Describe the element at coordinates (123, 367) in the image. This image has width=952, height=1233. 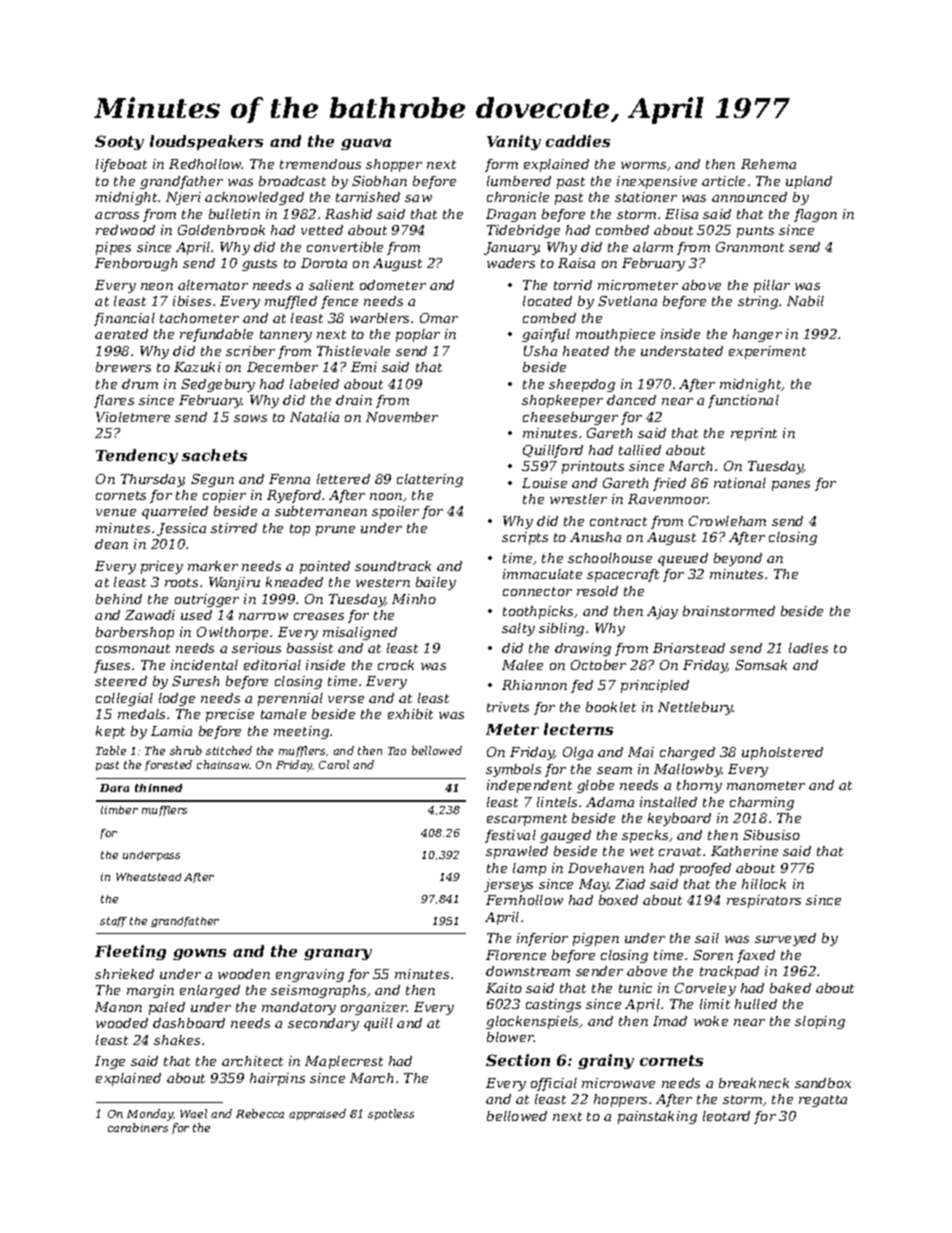
I see `brewers` at that location.
